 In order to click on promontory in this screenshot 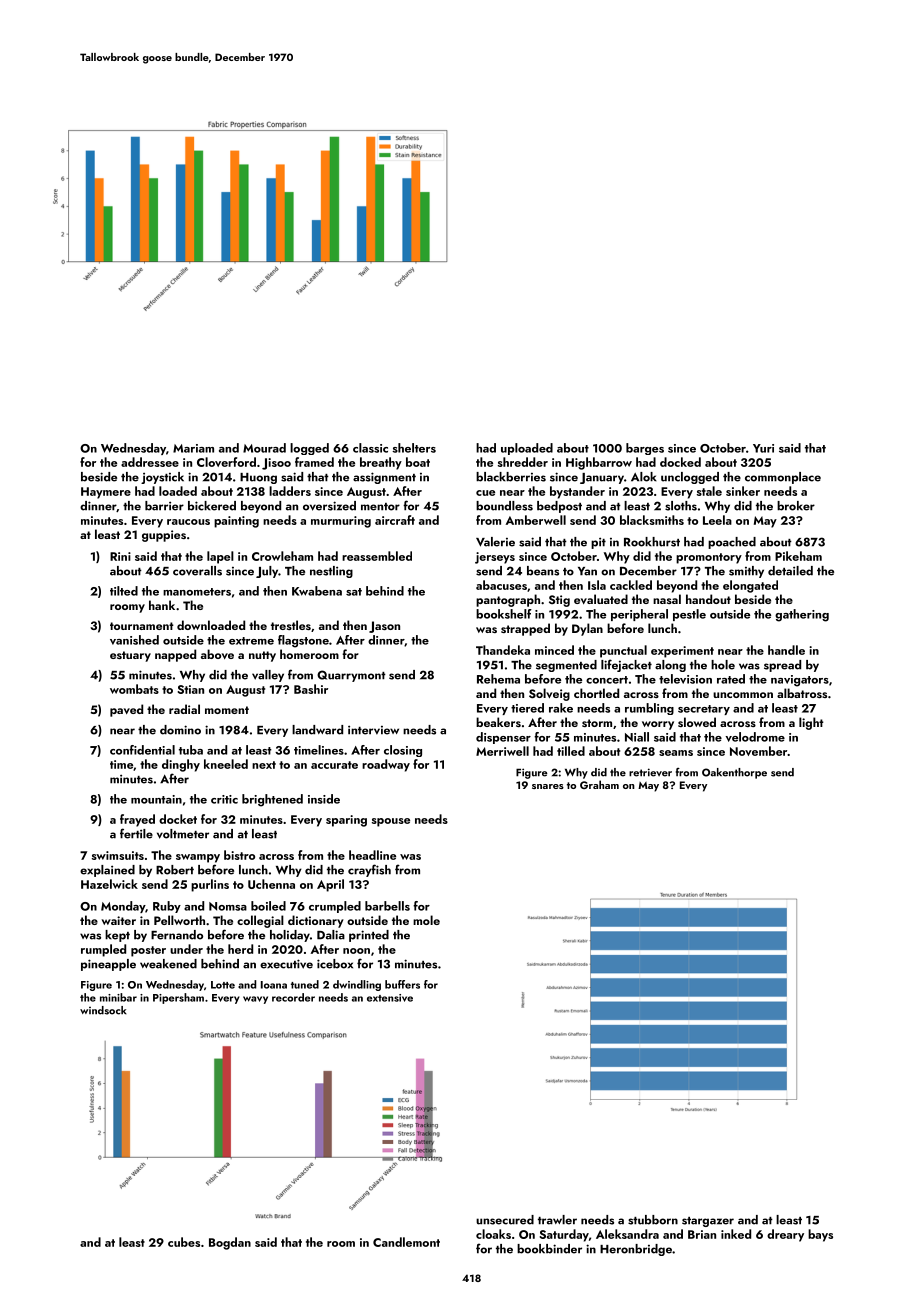, I will do `click(709, 558)`.
